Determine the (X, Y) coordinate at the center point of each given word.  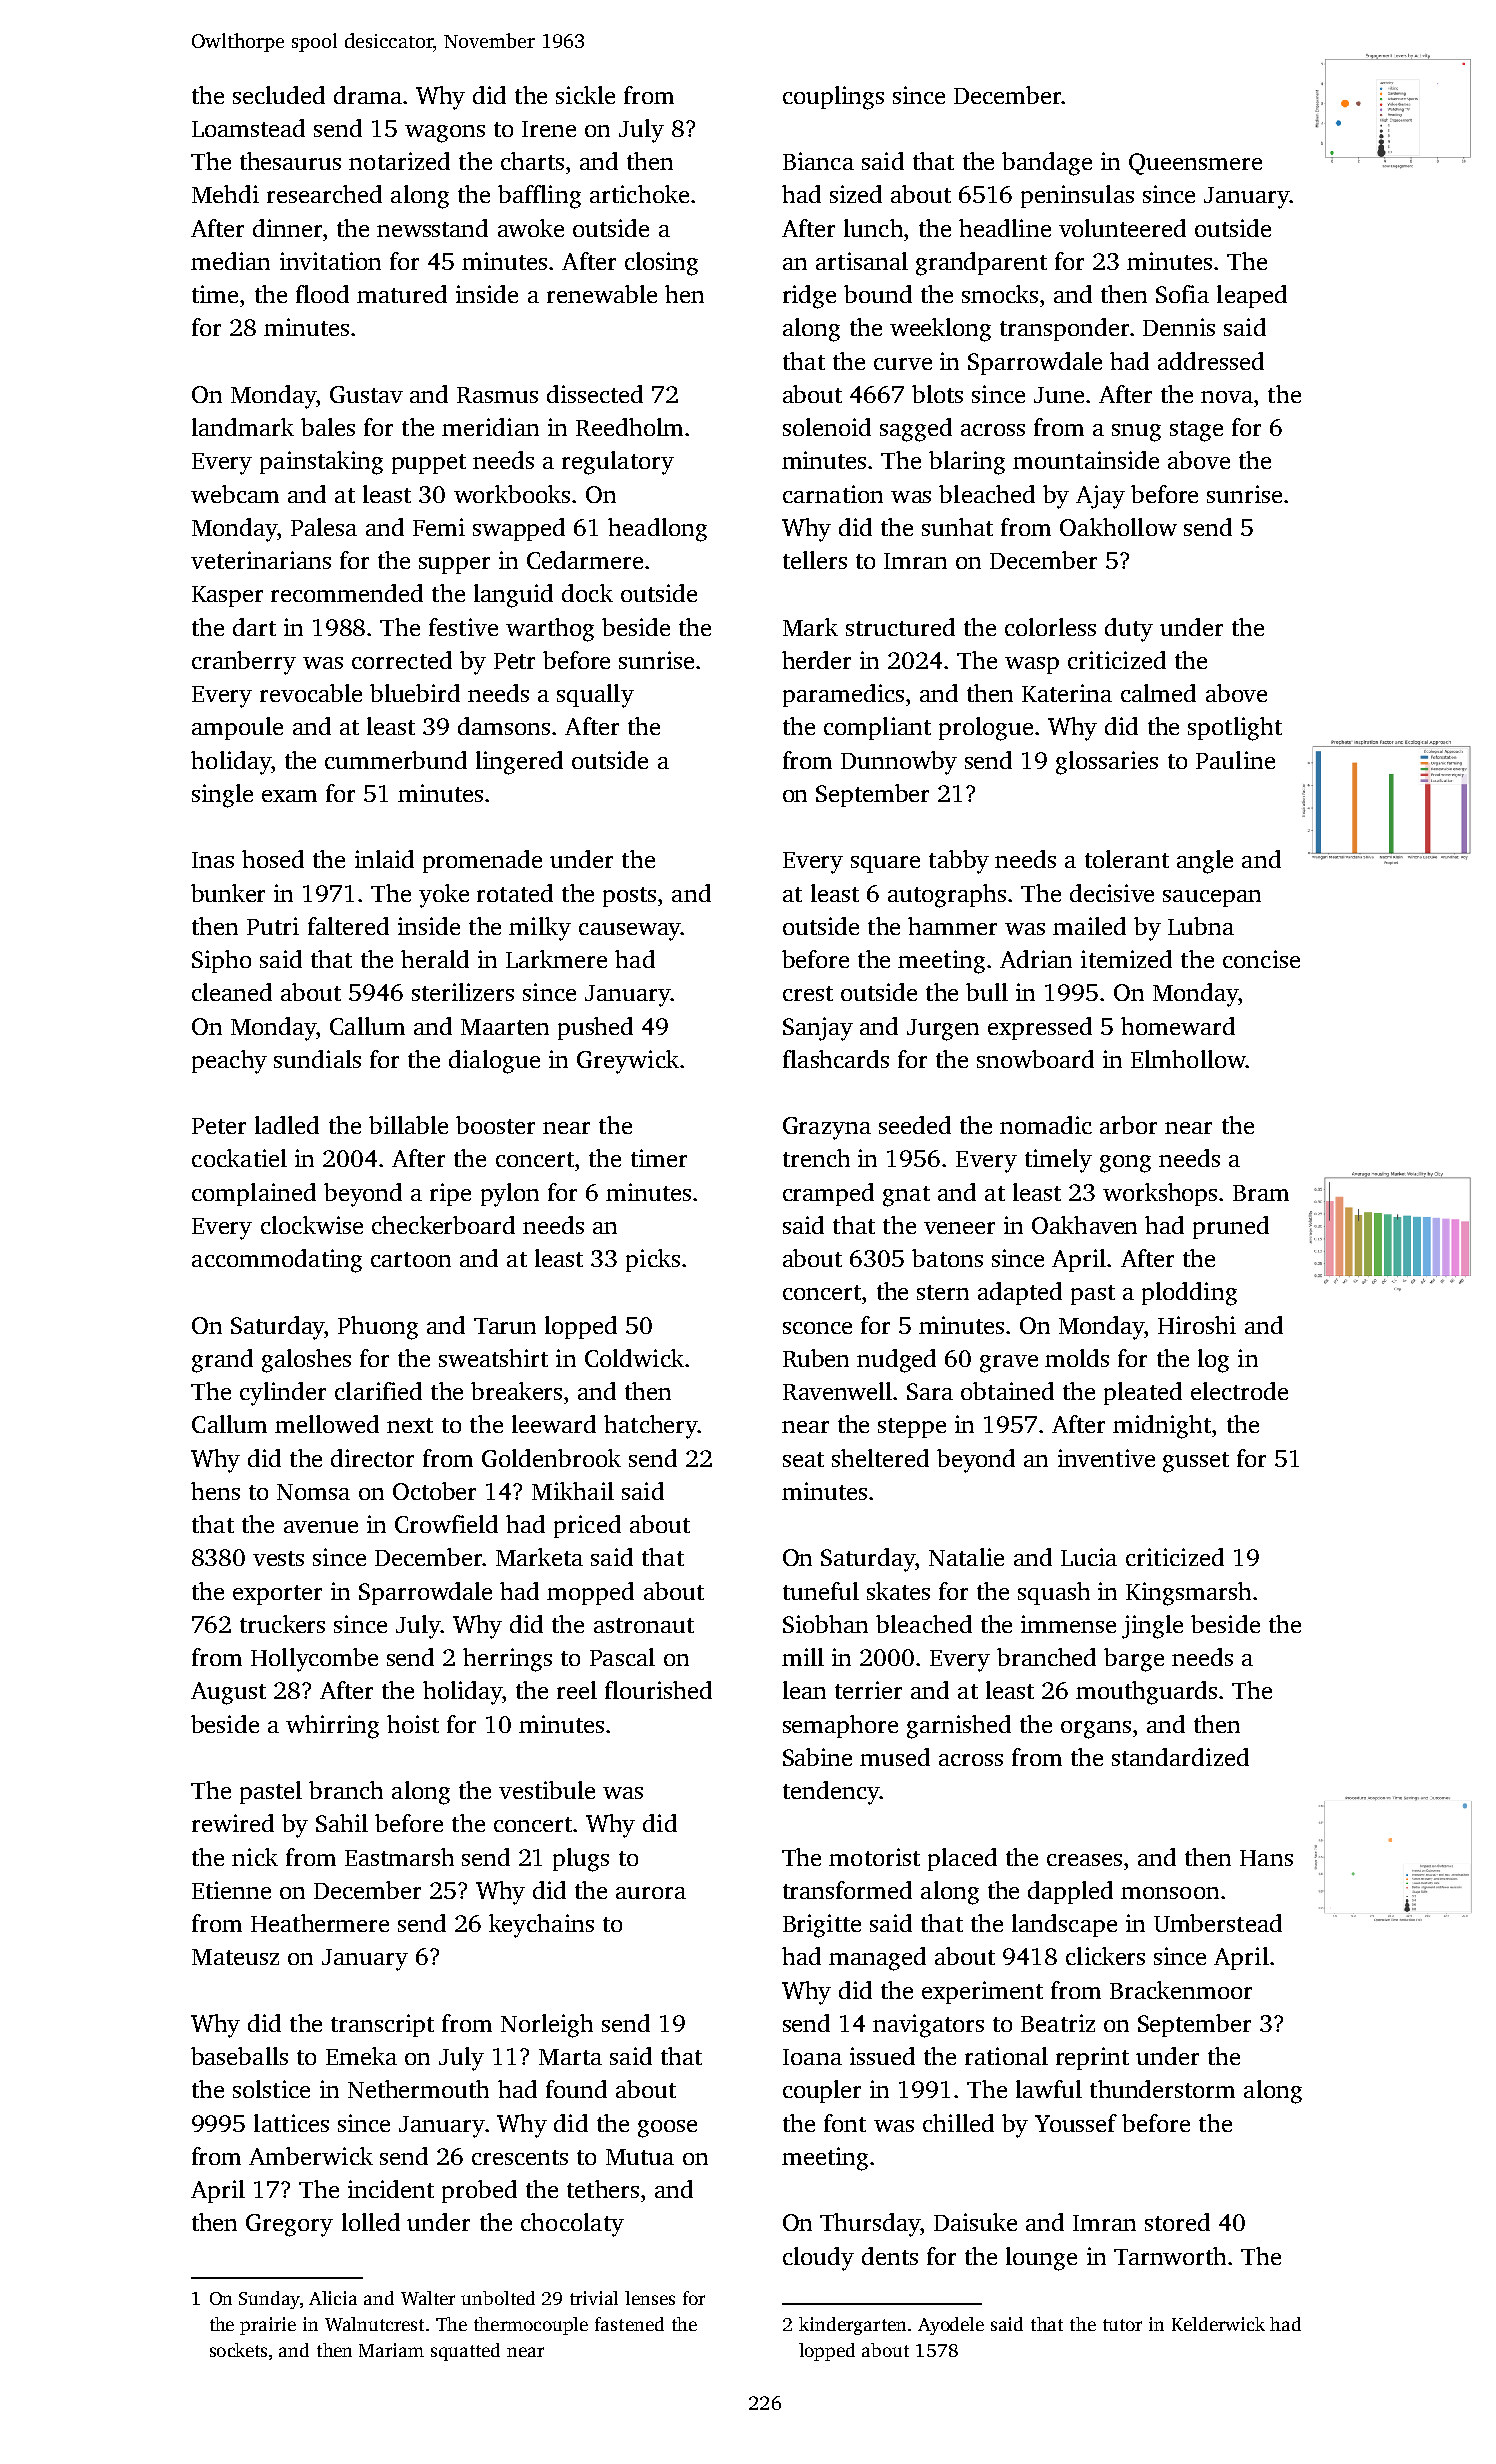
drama (368, 95)
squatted (465, 2352)
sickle (585, 95)
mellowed (327, 1424)
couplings (833, 98)
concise (1261, 959)
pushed (595, 1028)
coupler (822, 2091)
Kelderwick (1218, 2324)
